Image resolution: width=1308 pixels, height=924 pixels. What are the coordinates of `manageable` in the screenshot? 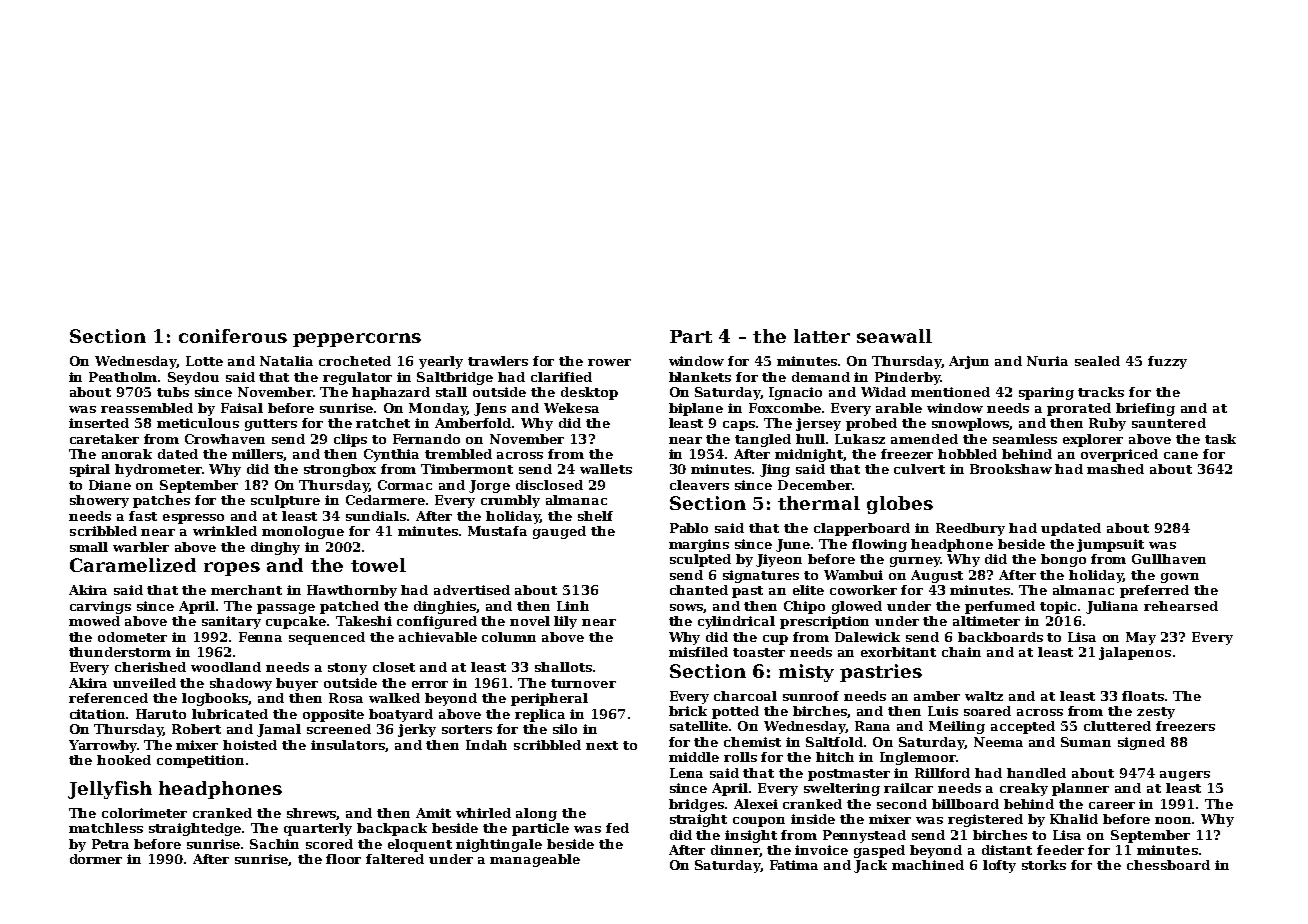 It's located at (535, 860).
